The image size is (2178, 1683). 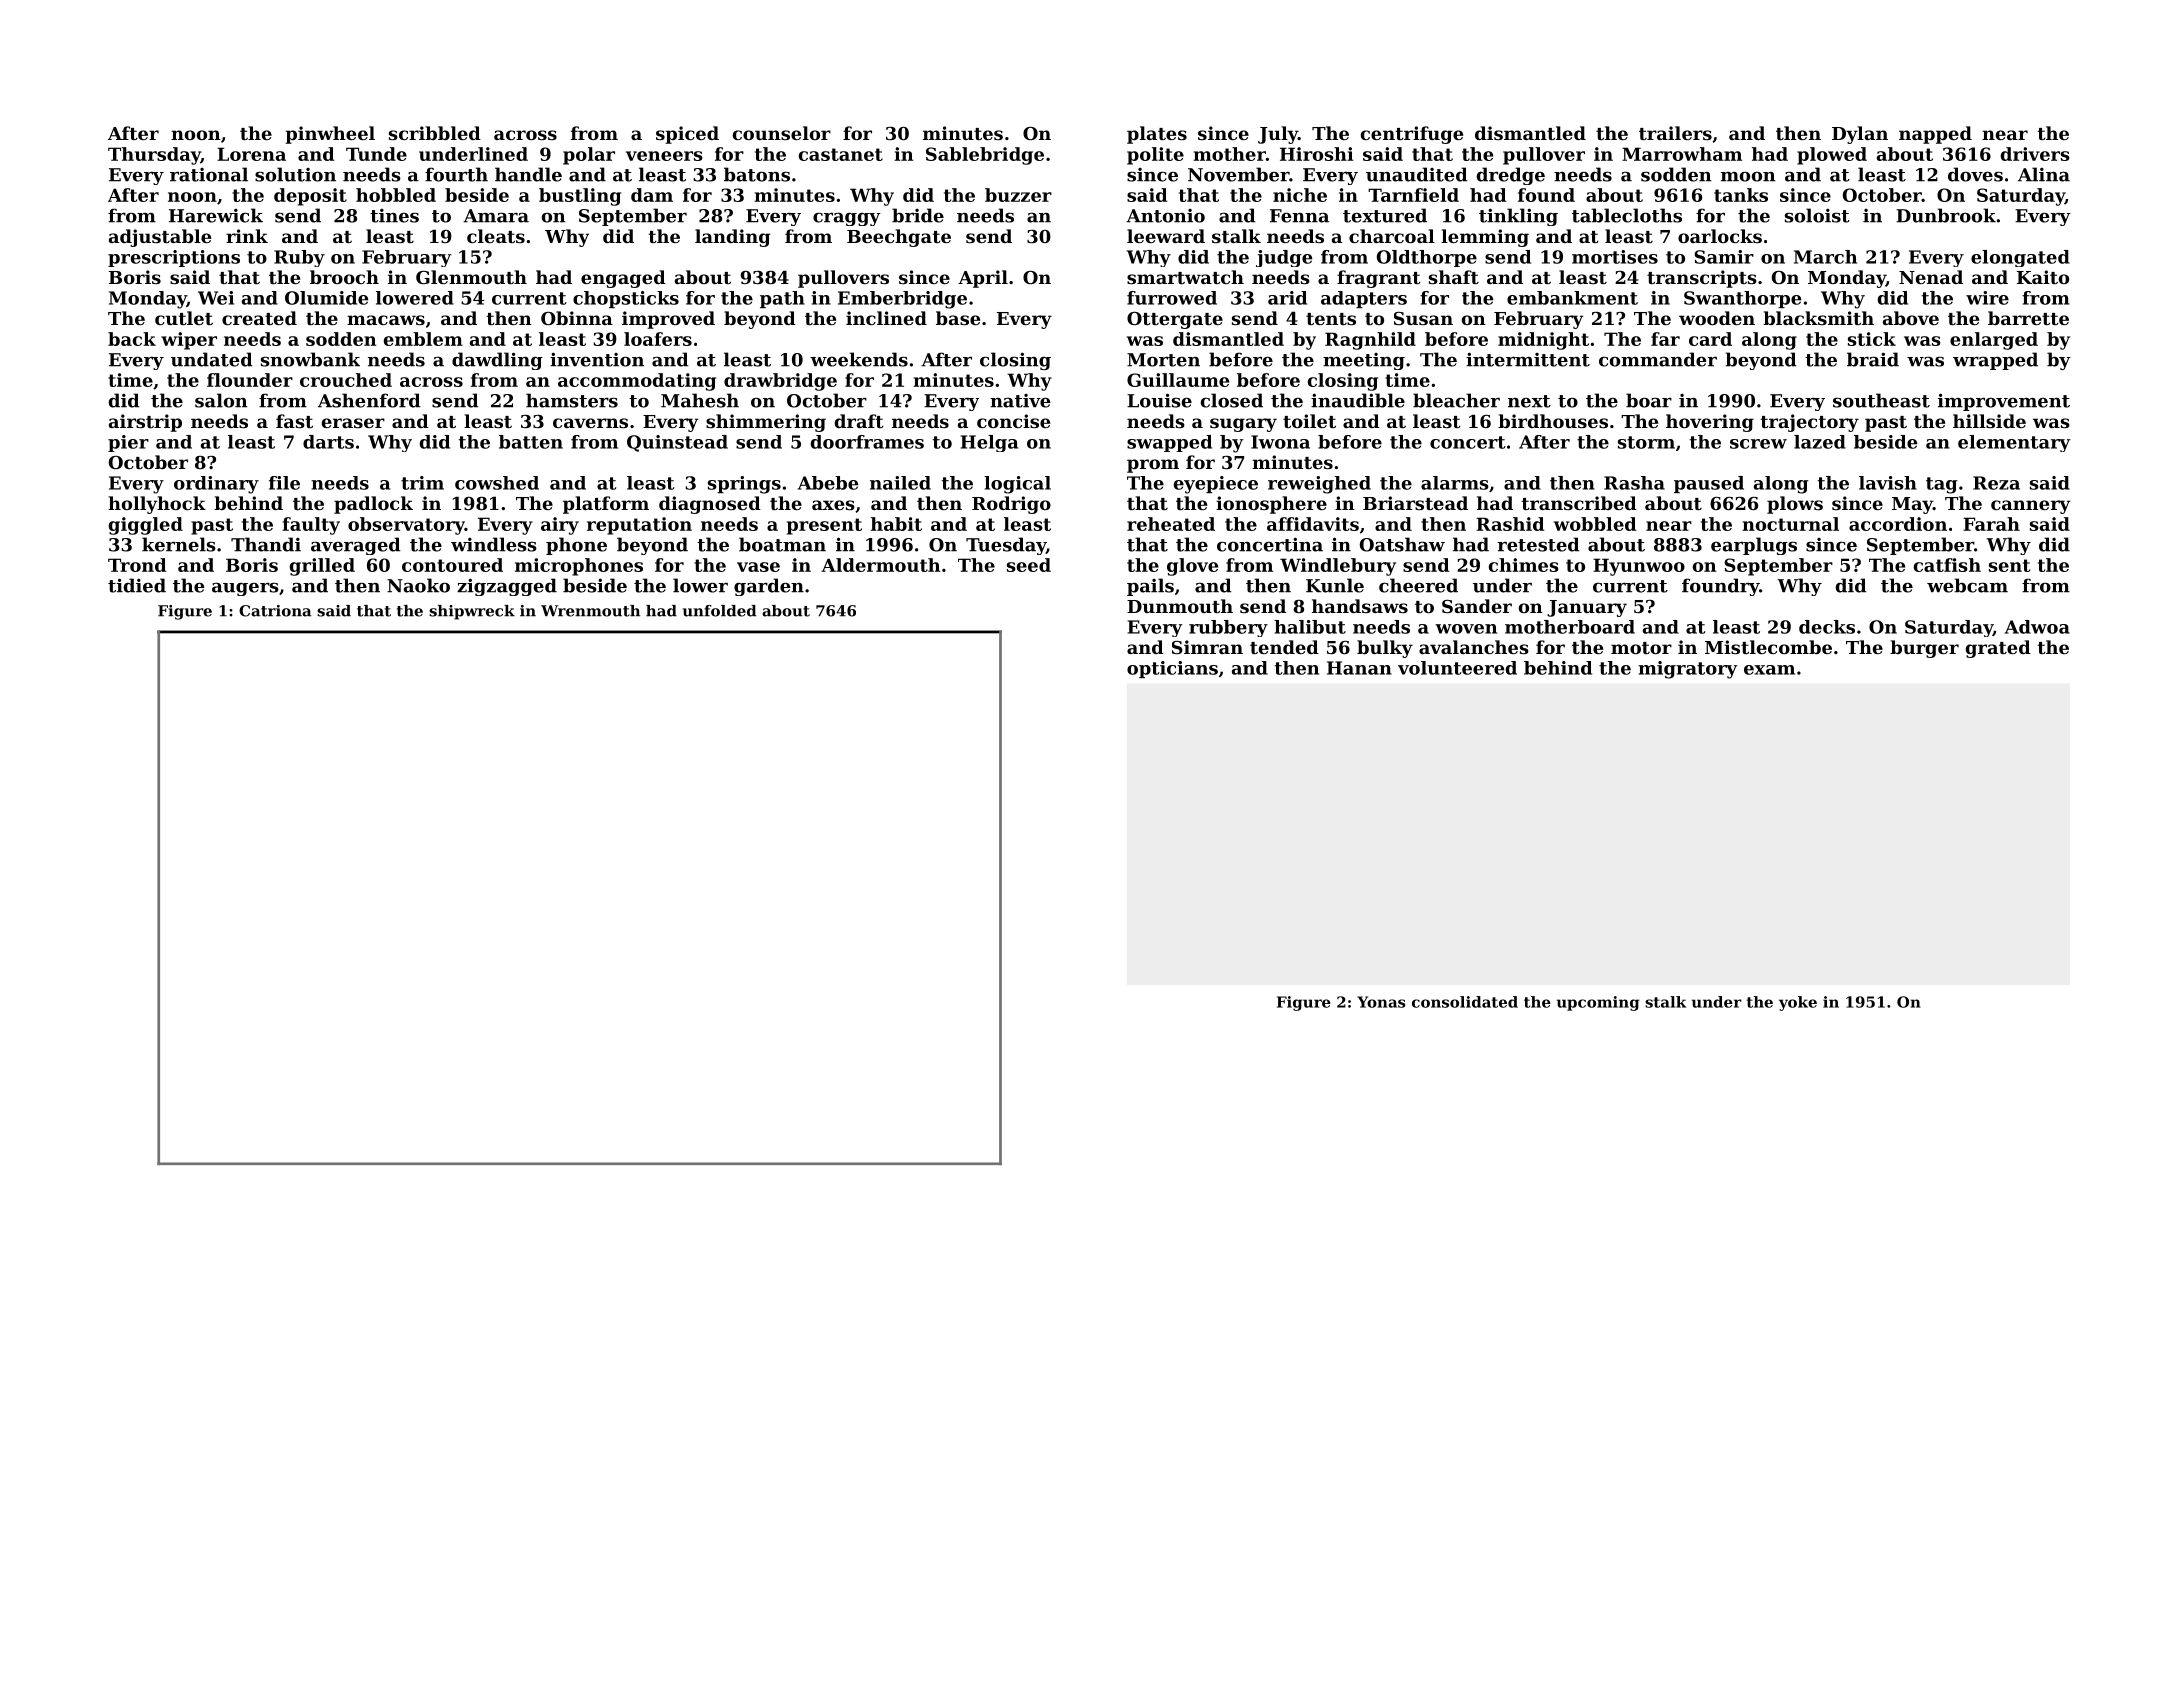 I want to click on Catriona, so click(x=275, y=611).
